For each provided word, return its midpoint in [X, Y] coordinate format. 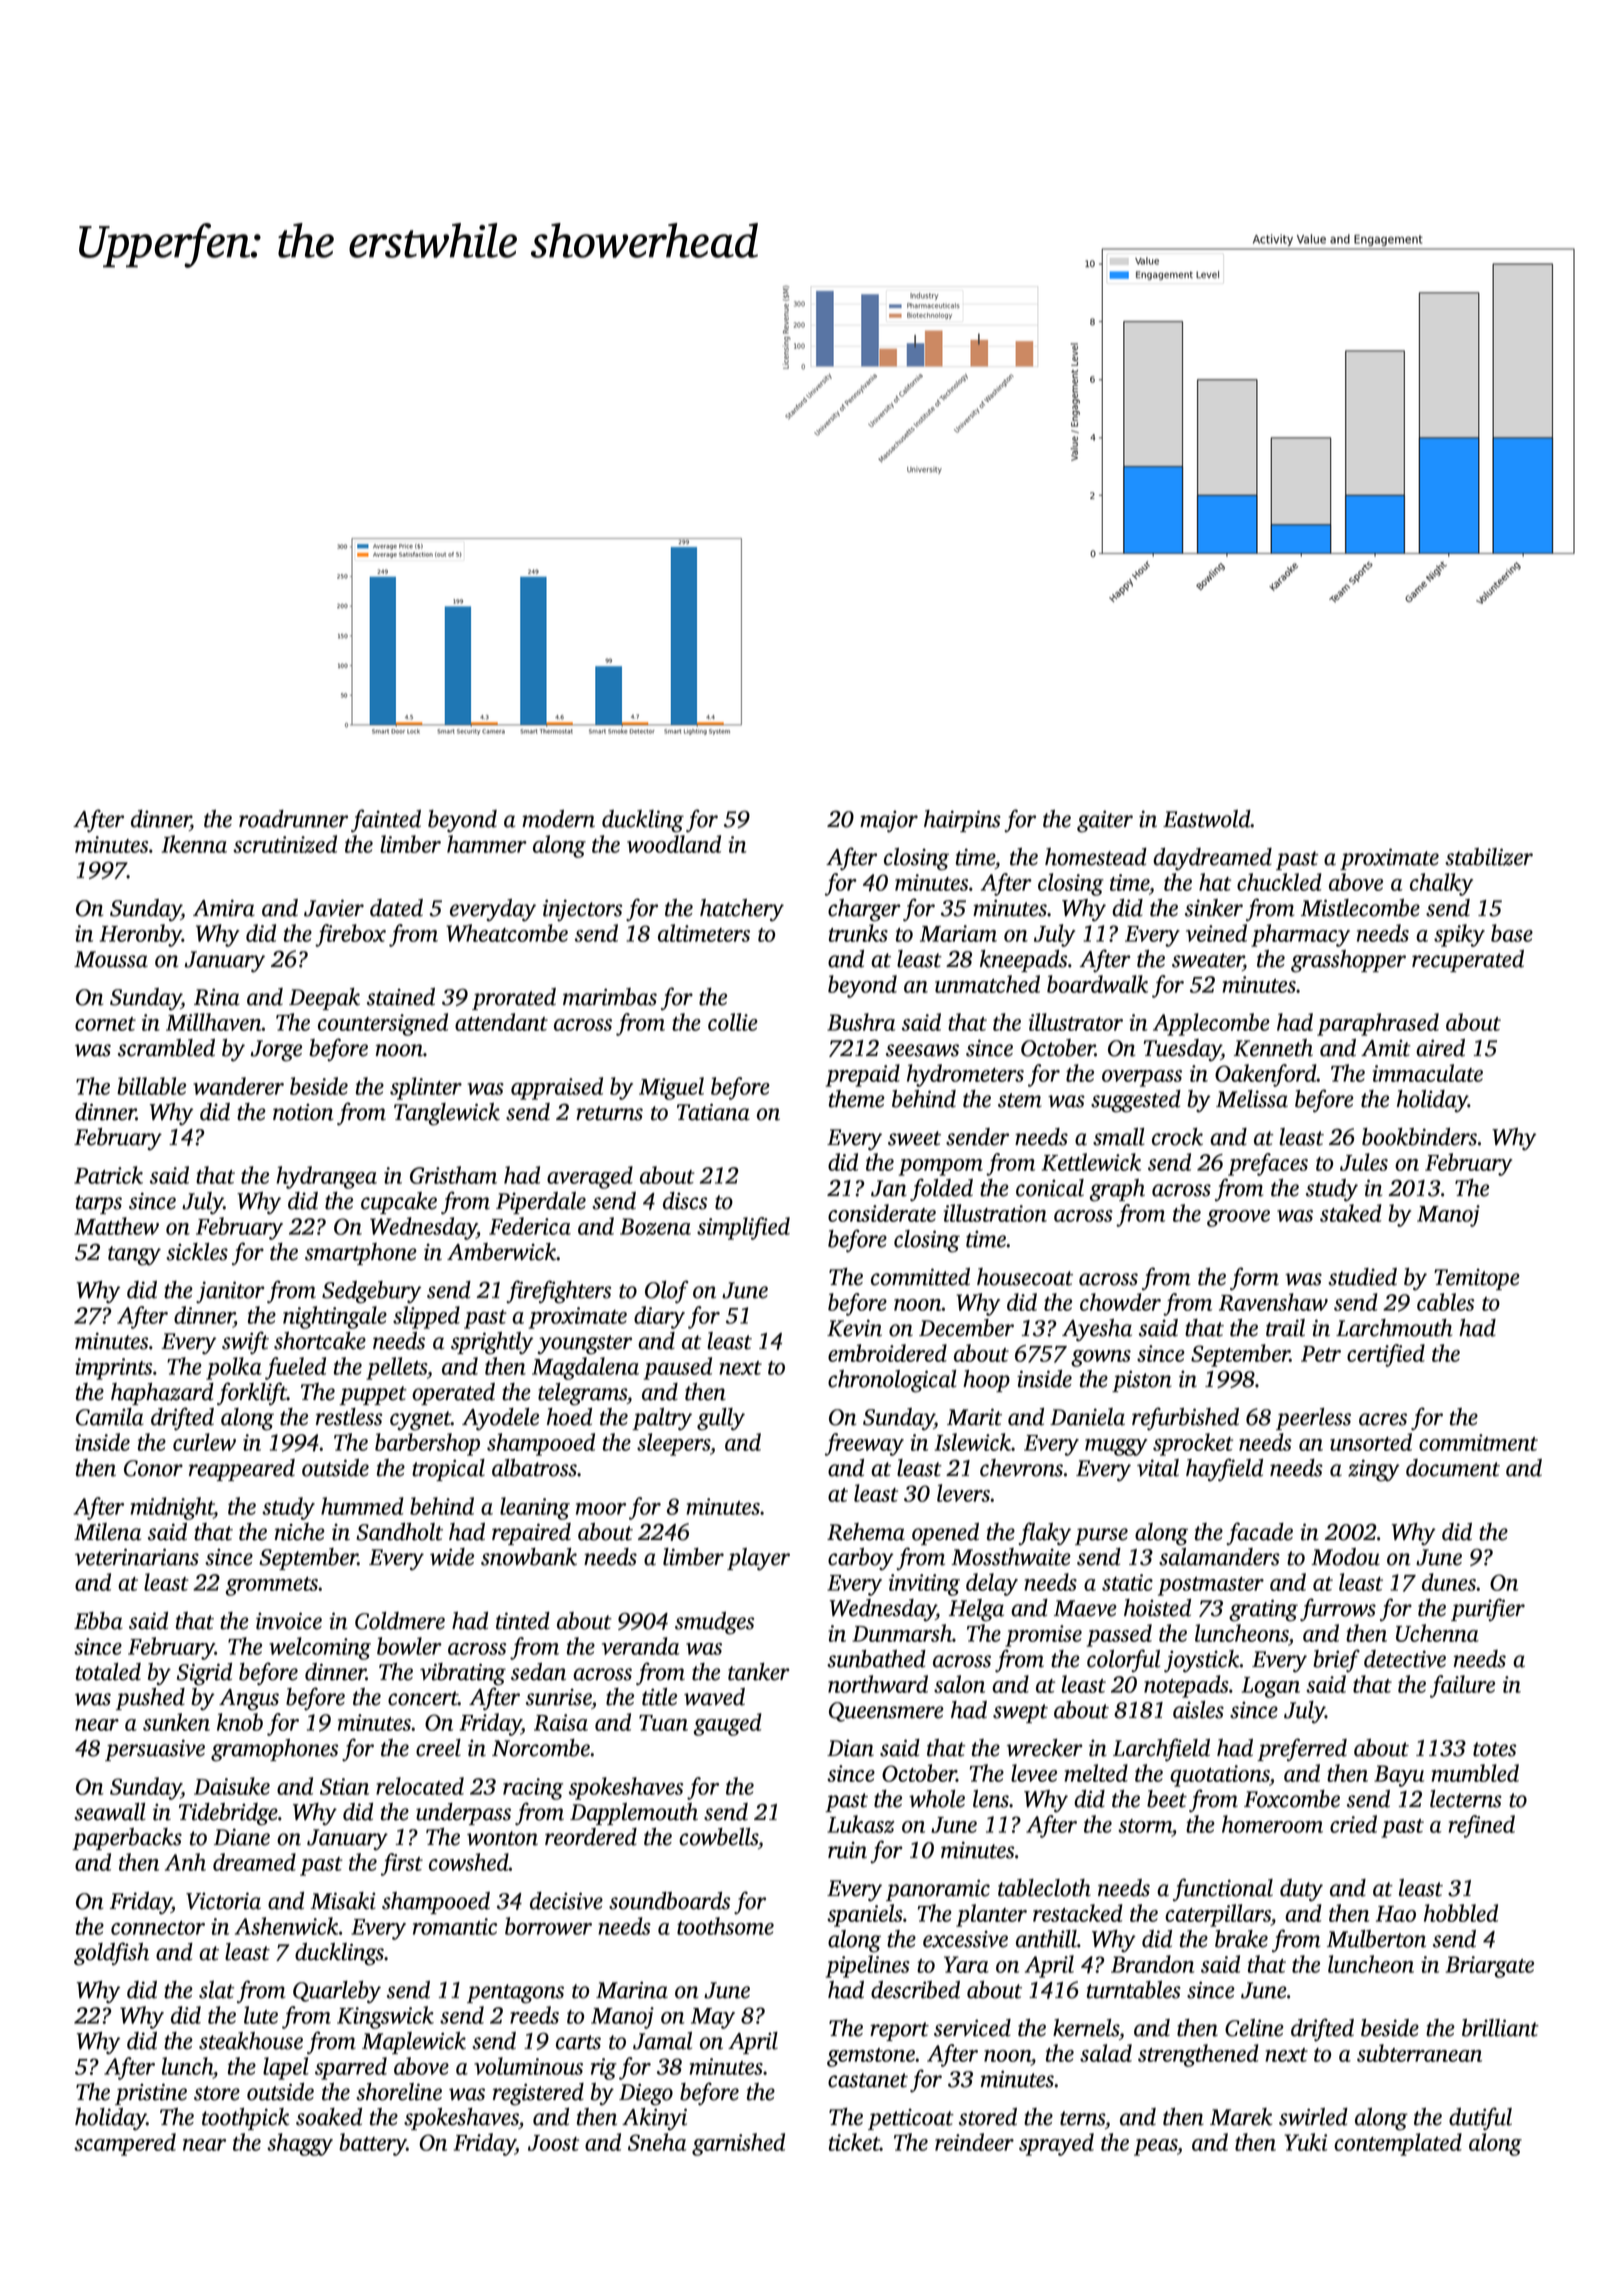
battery [373, 2144]
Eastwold [1207, 819]
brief [1336, 1660]
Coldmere [400, 1621]
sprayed [1056, 2144]
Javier [334, 908]
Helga [976, 1610]
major [889, 821]
